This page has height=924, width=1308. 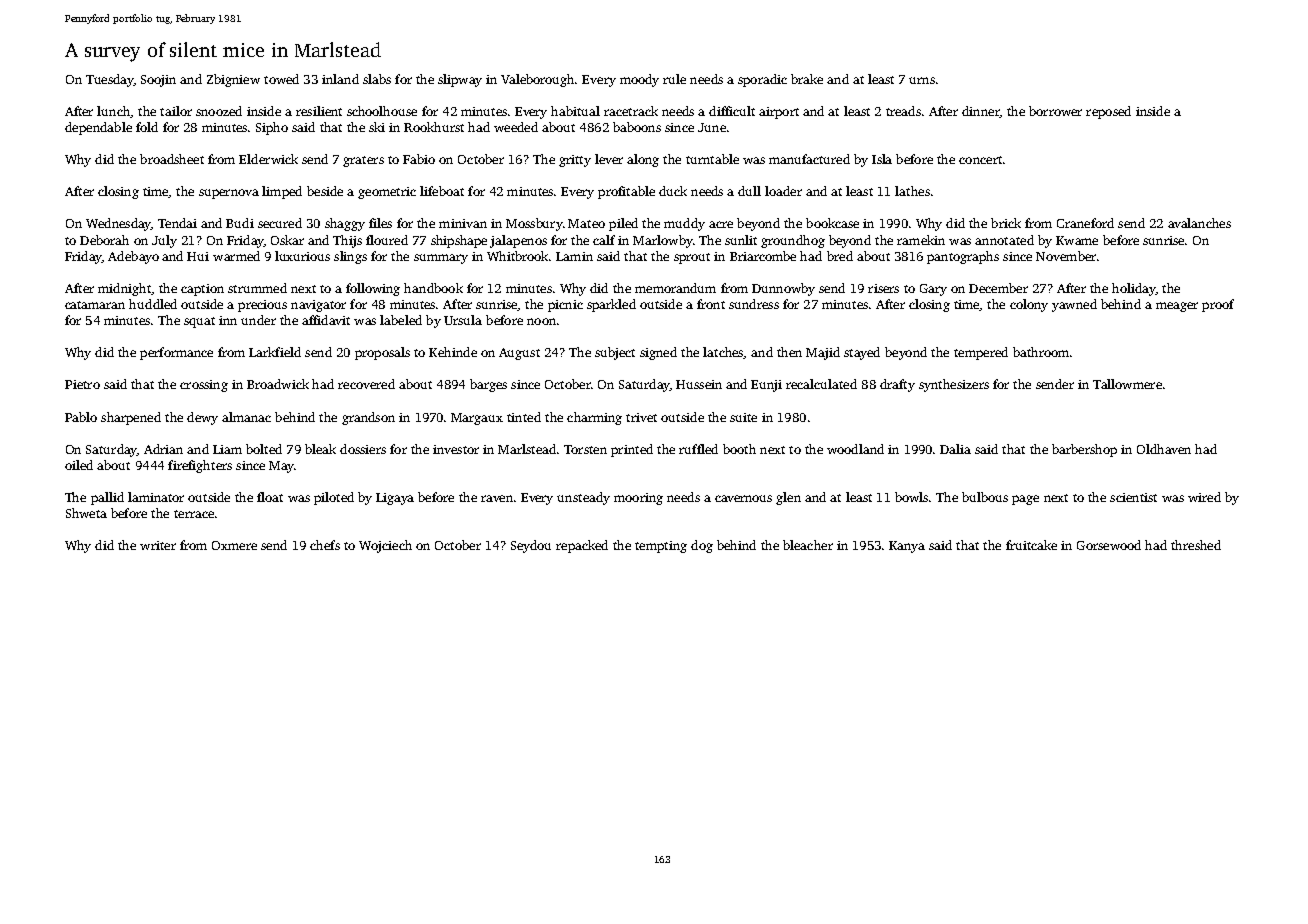 I want to click on squat, so click(x=199, y=322).
